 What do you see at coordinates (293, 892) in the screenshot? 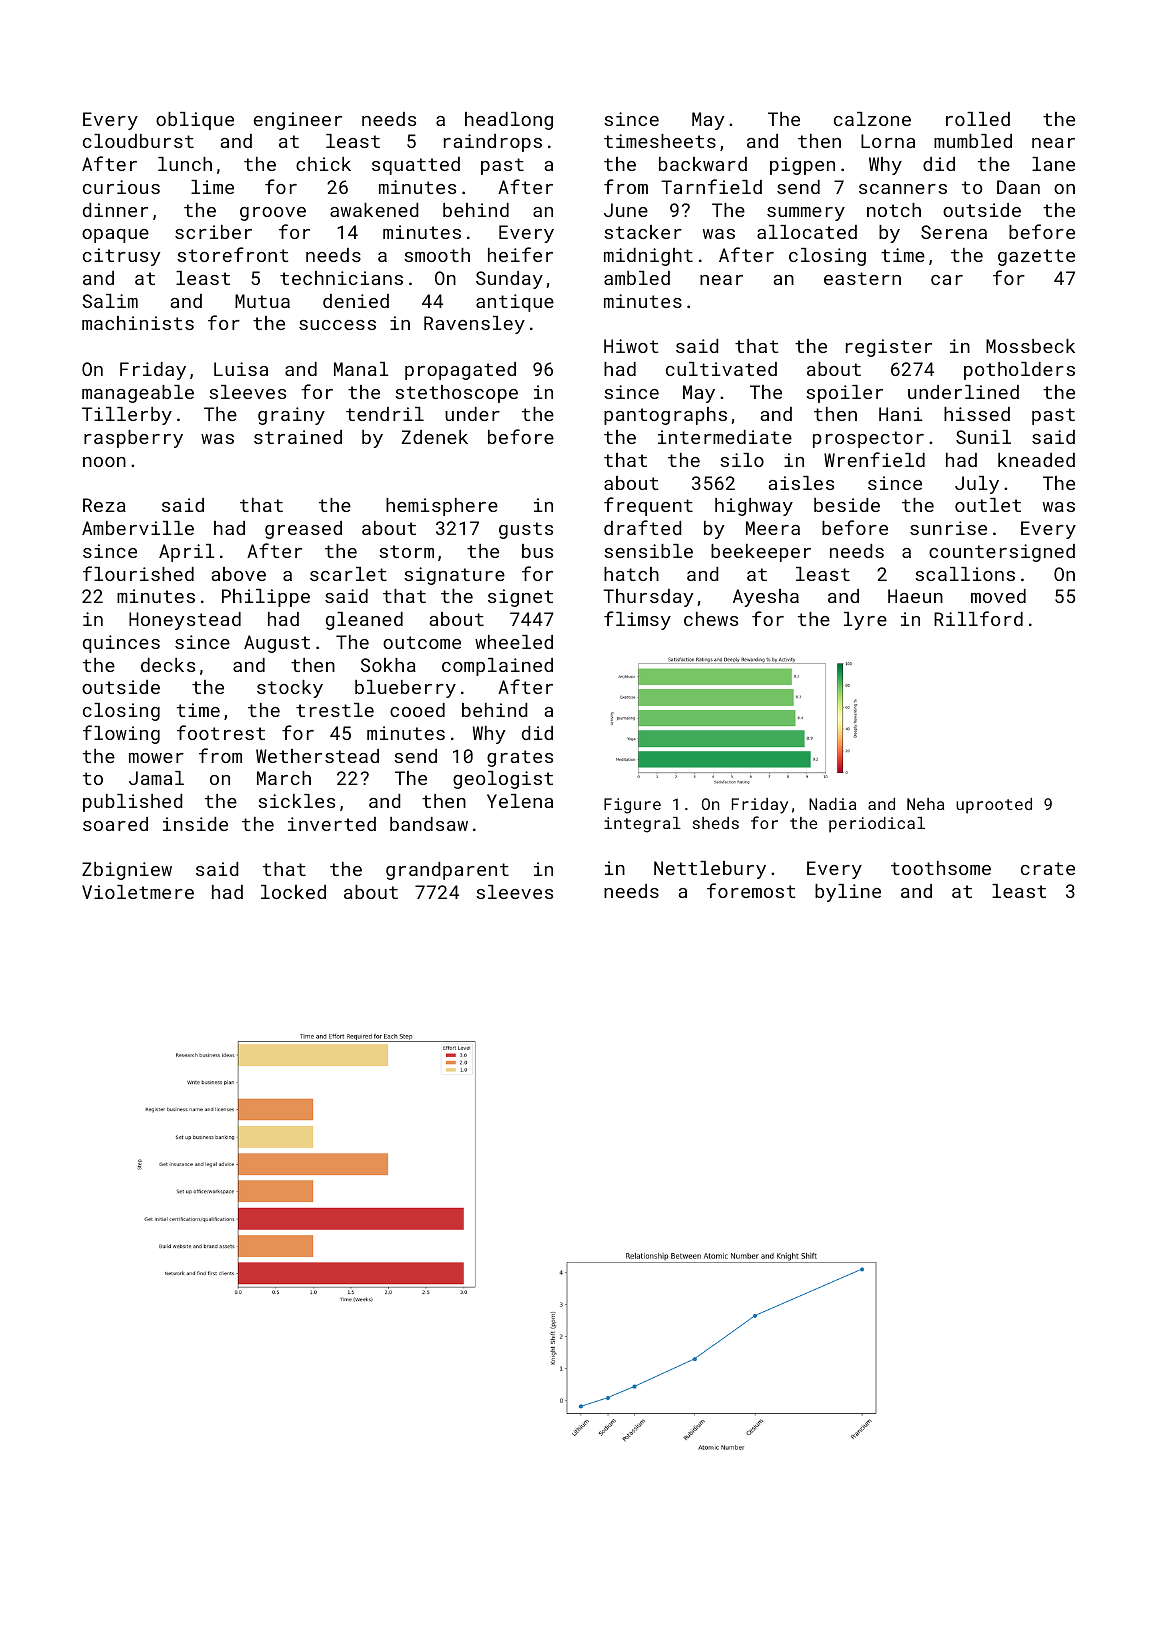
I see `locked` at bounding box center [293, 892].
